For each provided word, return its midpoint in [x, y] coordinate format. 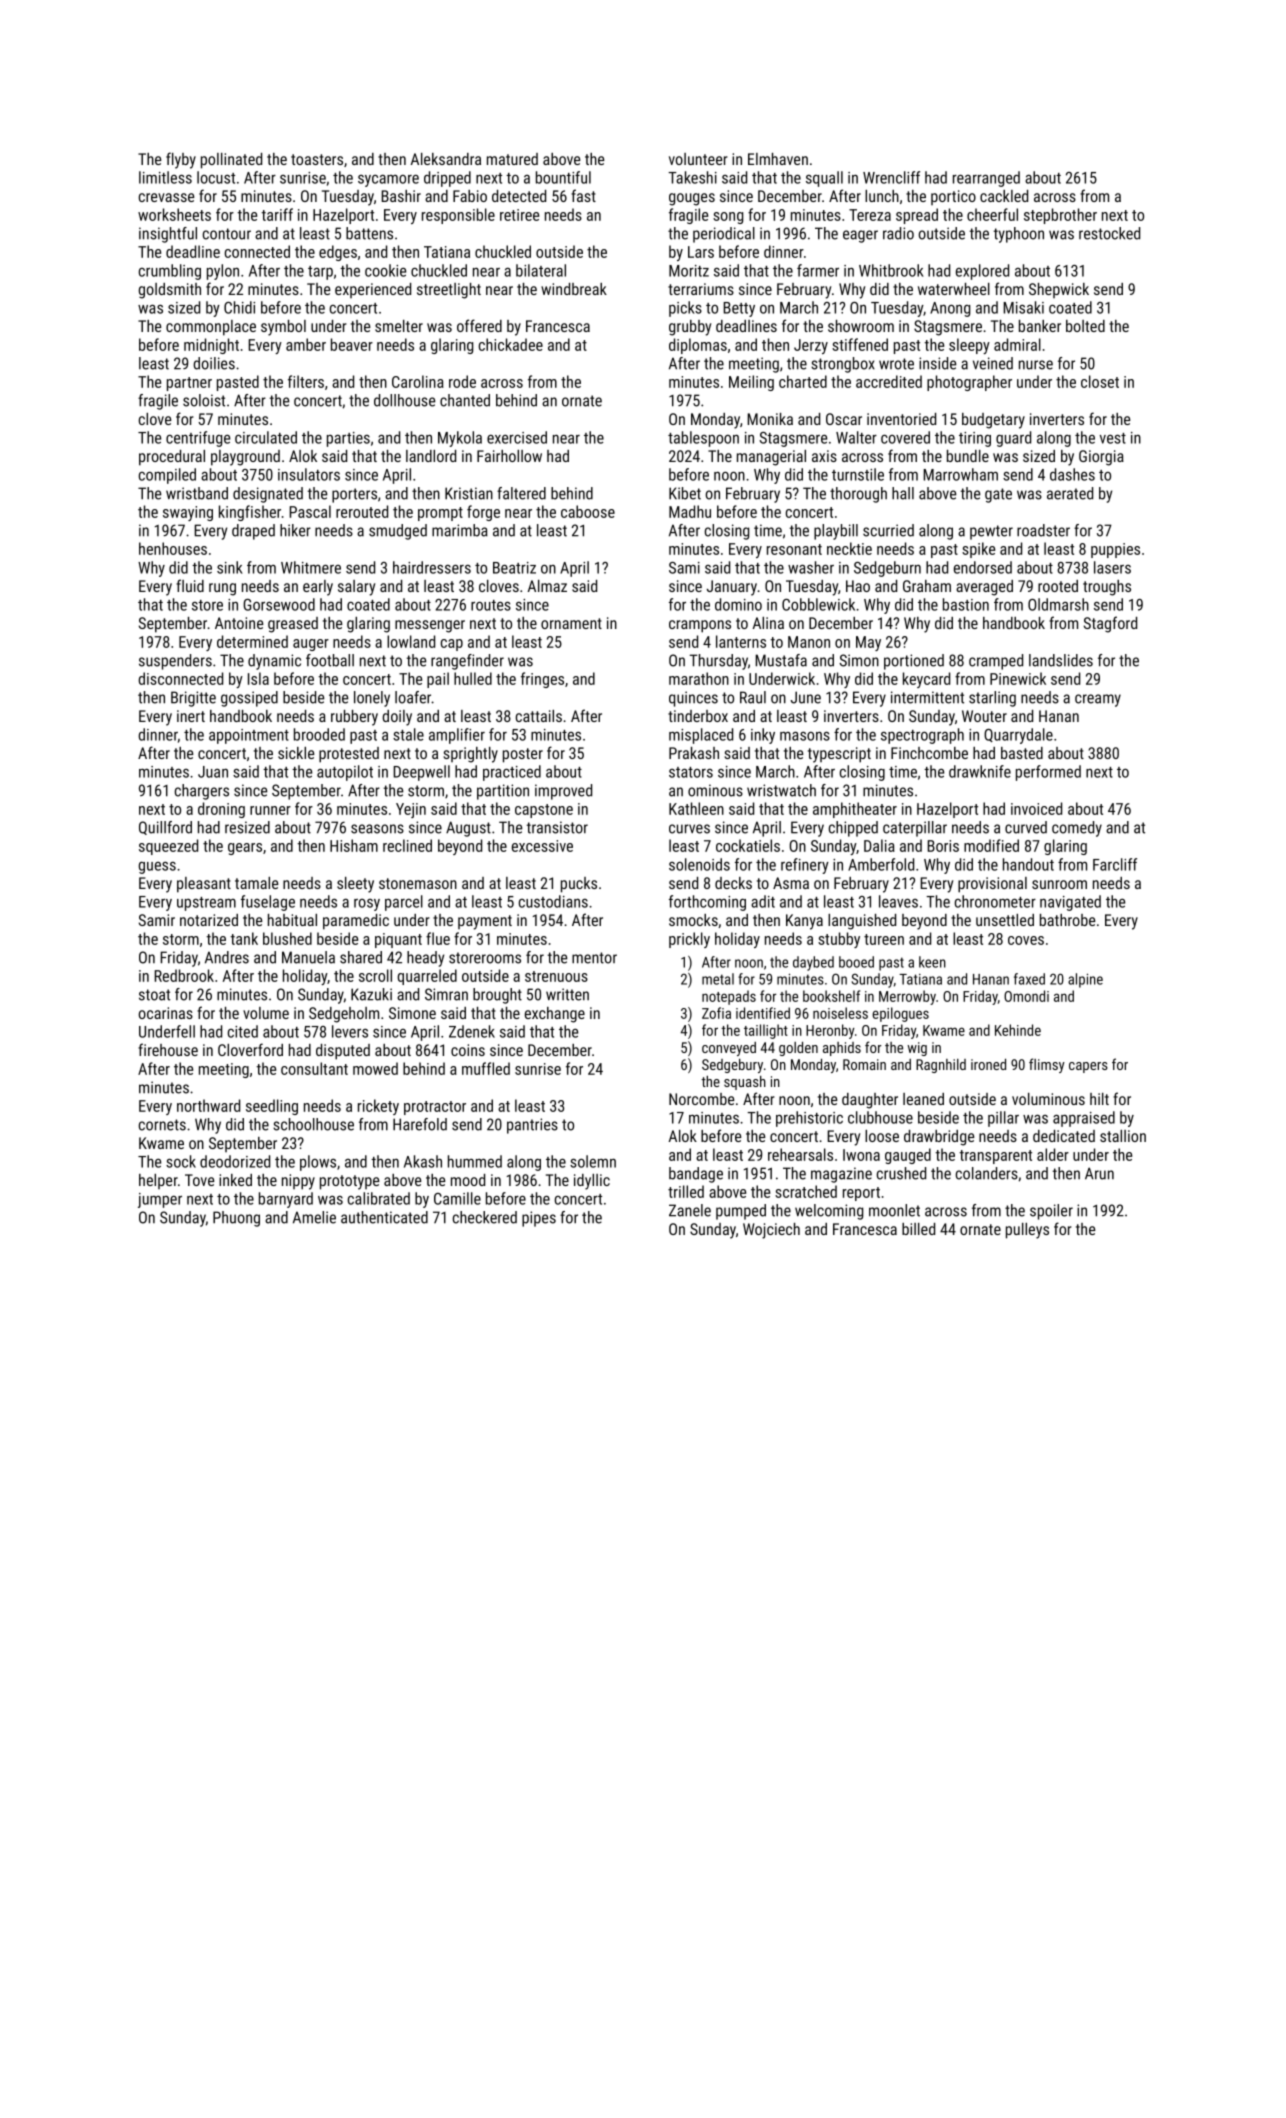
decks [733, 883]
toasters [317, 159]
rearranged [986, 179]
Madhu [690, 511]
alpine [1085, 980]
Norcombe [701, 1099]
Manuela [308, 957]
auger [311, 645]
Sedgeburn [887, 569]
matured [512, 159]
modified [991, 845]
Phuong [236, 1219]
